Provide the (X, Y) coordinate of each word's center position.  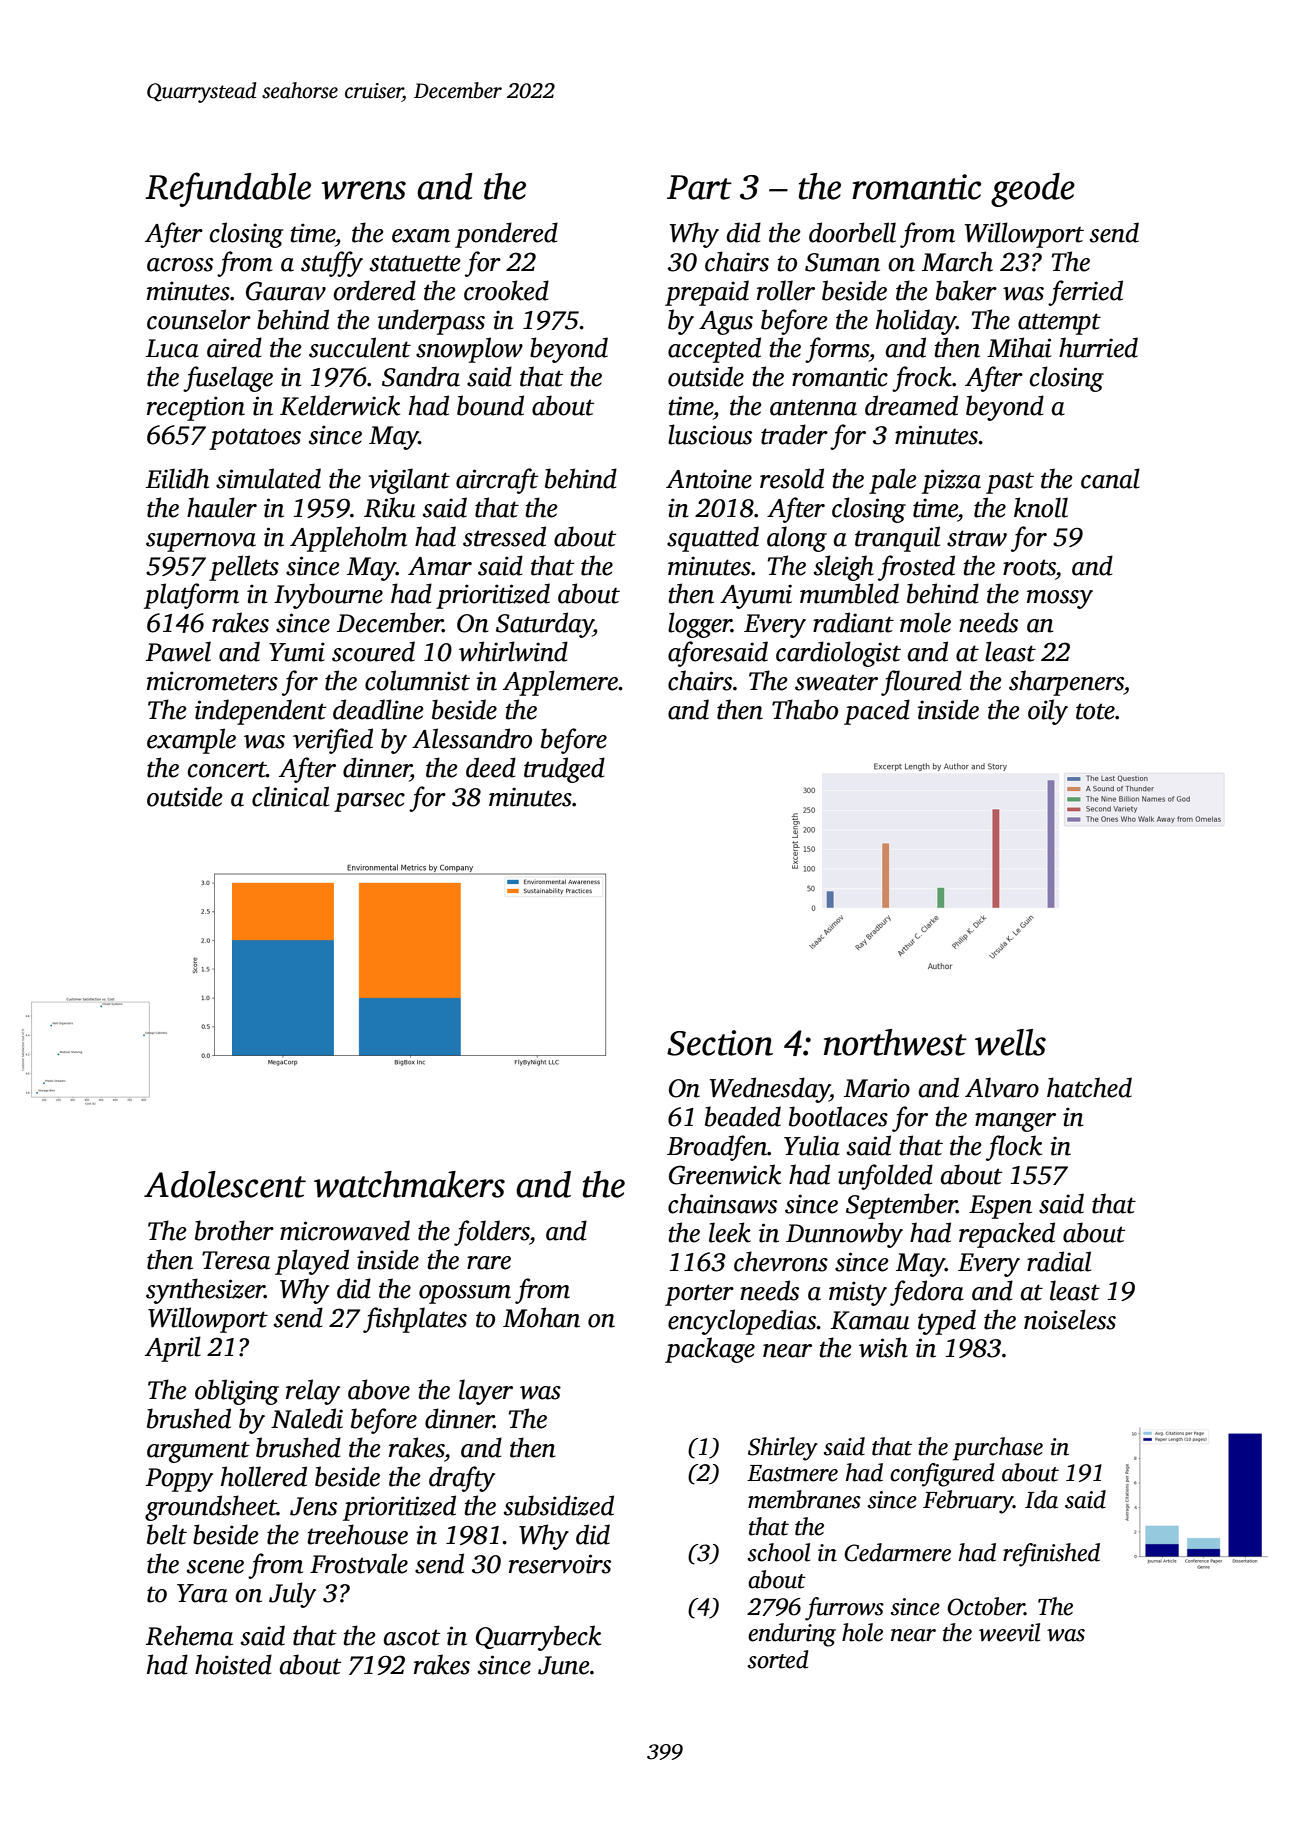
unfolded (885, 1177)
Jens (313, 1506)
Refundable (228, 189)
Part (699, 187)
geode (1033, 190)
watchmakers (409, 1184)
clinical (290, 796)
